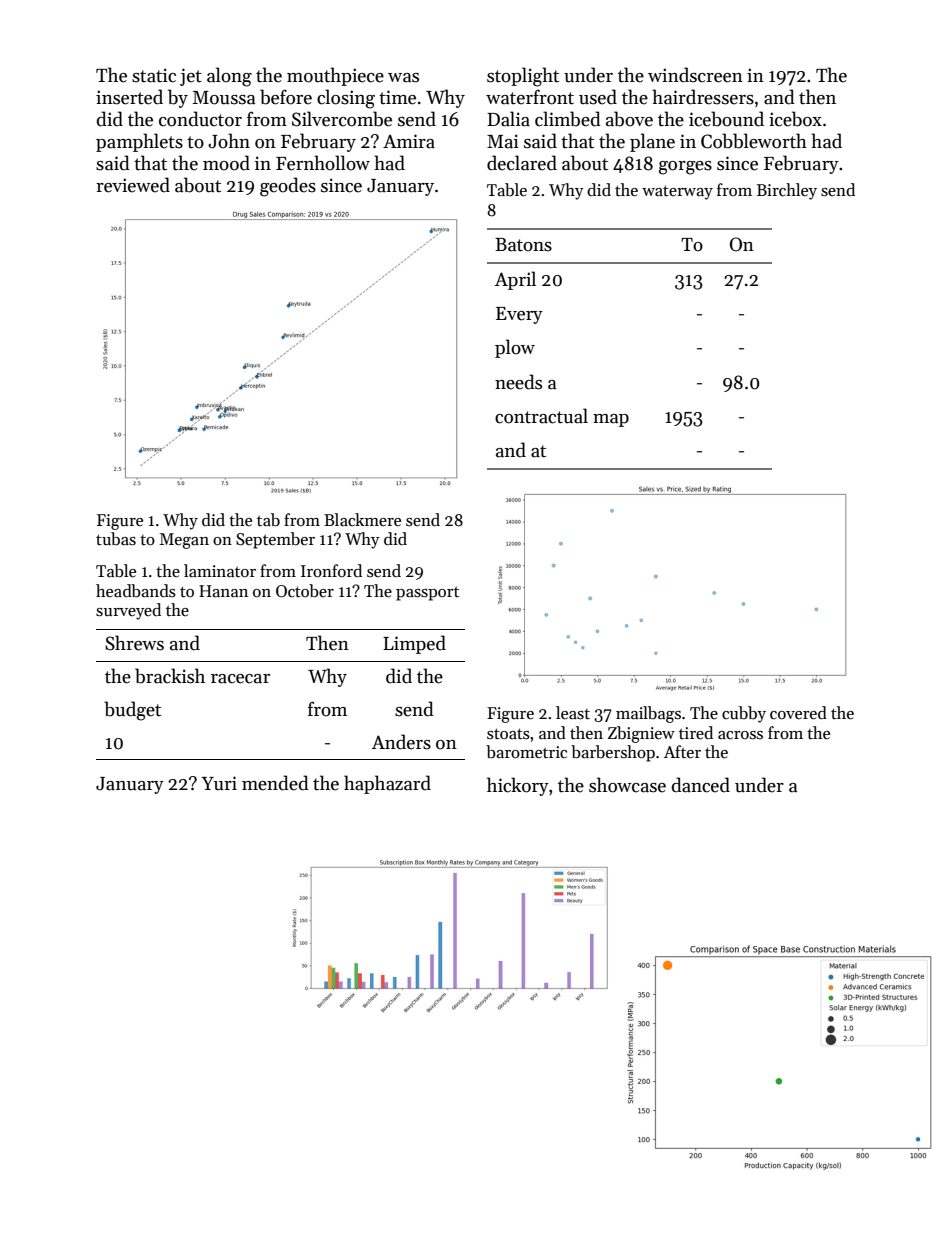  I want to click on stoplight, so click(523, 77).
